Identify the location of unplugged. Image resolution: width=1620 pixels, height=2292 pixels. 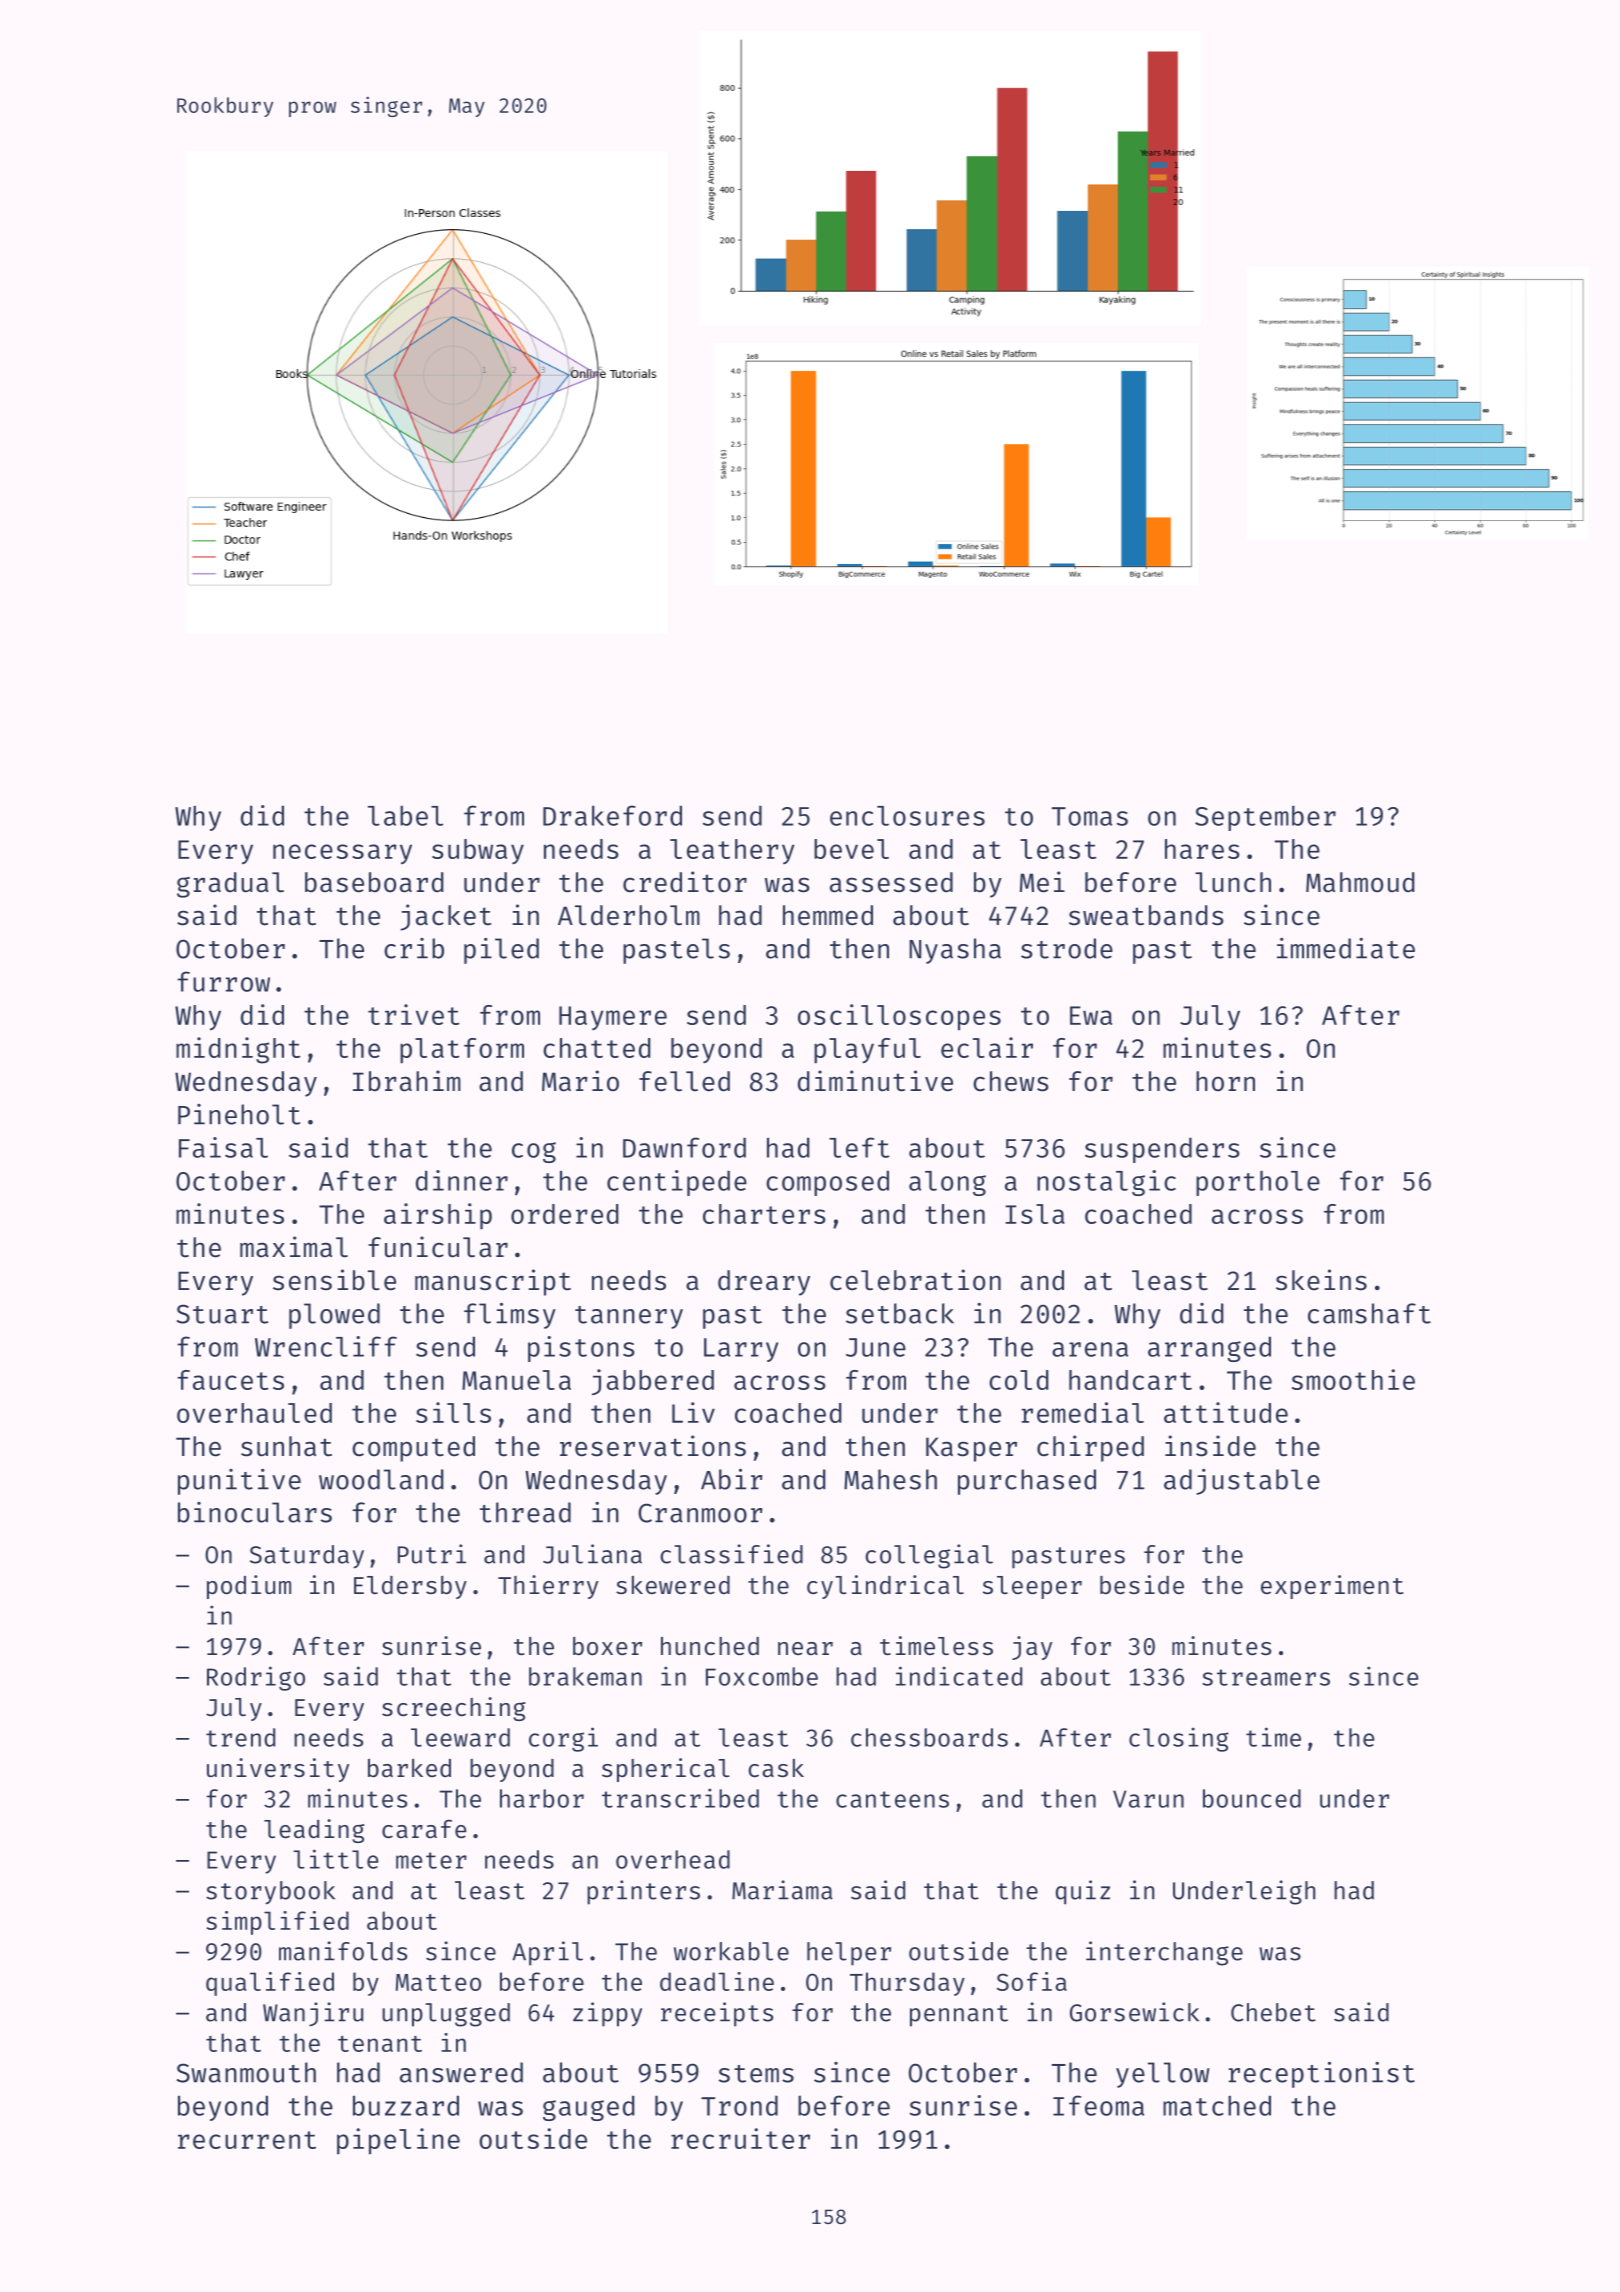
(446, 2015).
